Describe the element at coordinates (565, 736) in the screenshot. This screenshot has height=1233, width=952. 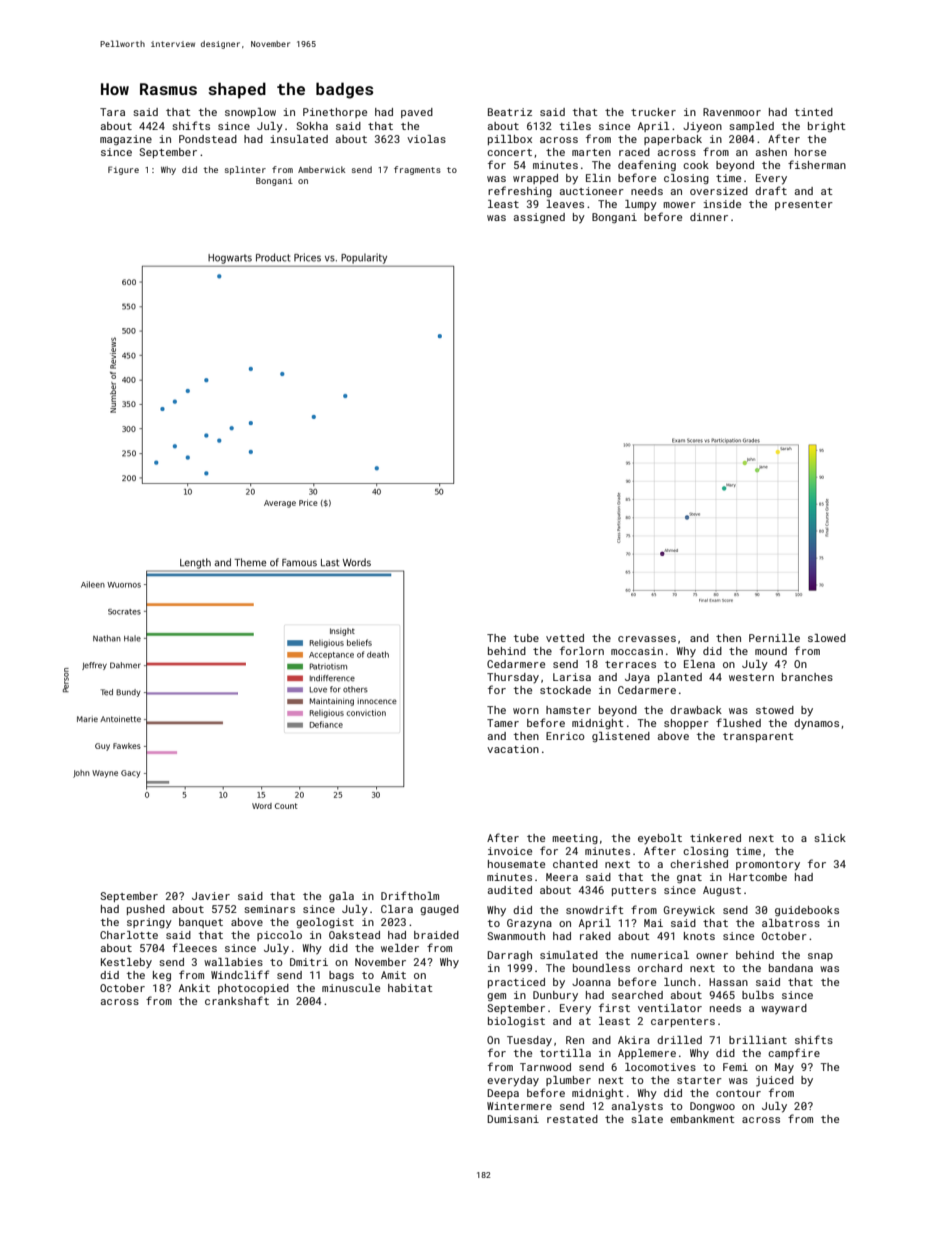
I see `Enrico` at that location.
